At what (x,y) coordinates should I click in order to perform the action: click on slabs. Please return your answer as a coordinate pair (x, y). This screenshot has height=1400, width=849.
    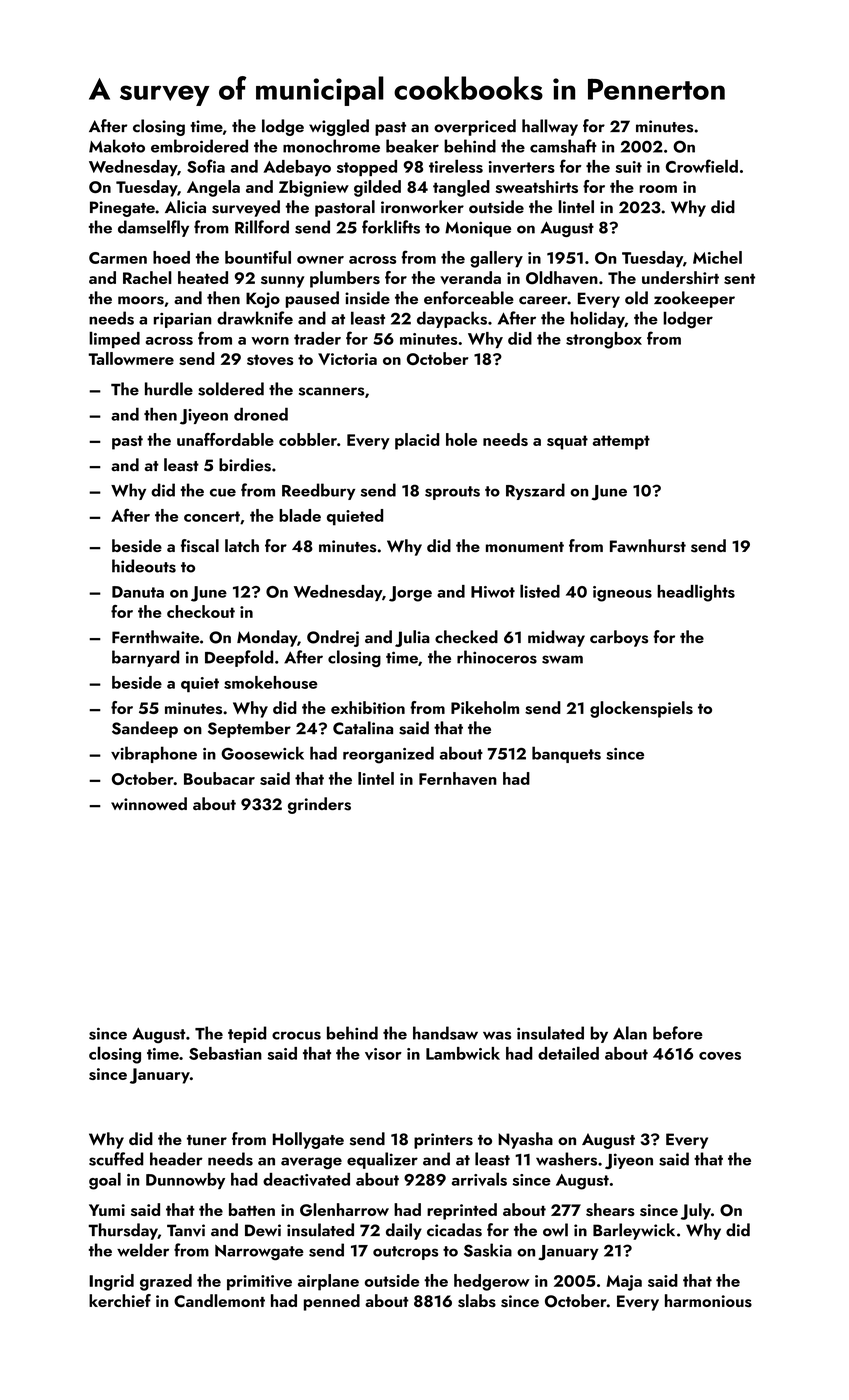
    Looking at the image, I should click on (477, 1300).
